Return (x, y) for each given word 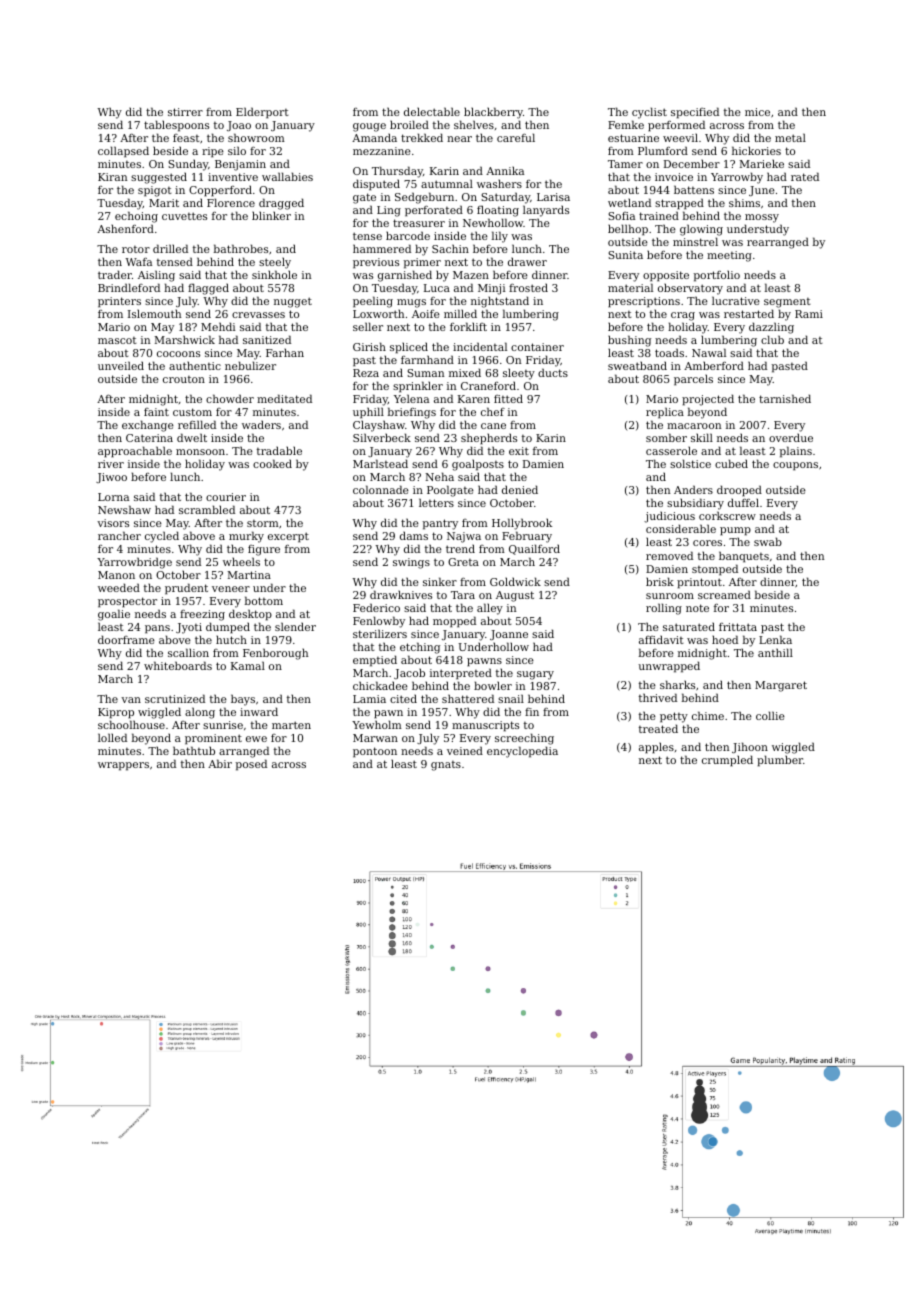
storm (263, 523)
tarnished (785, 398)
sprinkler (418, 387)
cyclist (649, 113)
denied (520, 489)
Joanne (509, 635)
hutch (231, 639)
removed (669, 555)
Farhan (285, 352)
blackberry (493, 113)
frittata (738, 627)
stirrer (185, 112)
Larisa (553, 197)
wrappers (123, 766)
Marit (164, 203)
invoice (674, 177)
